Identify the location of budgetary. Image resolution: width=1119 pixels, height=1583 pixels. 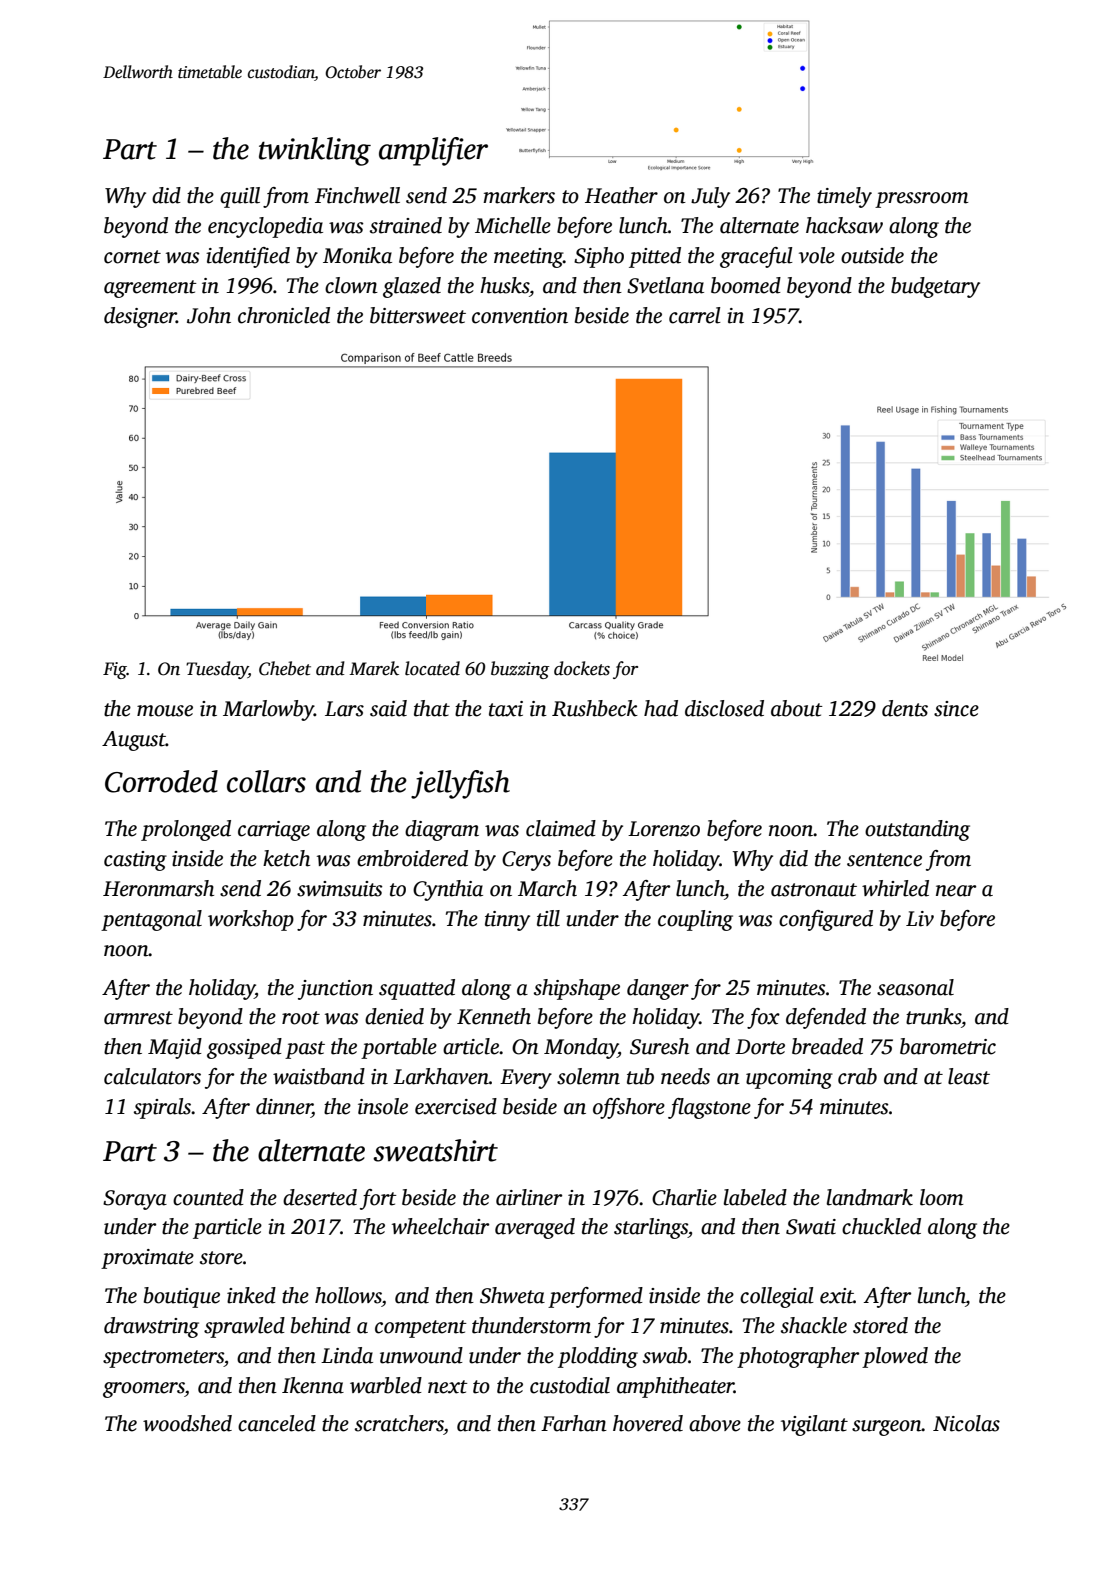
(935, 287).
